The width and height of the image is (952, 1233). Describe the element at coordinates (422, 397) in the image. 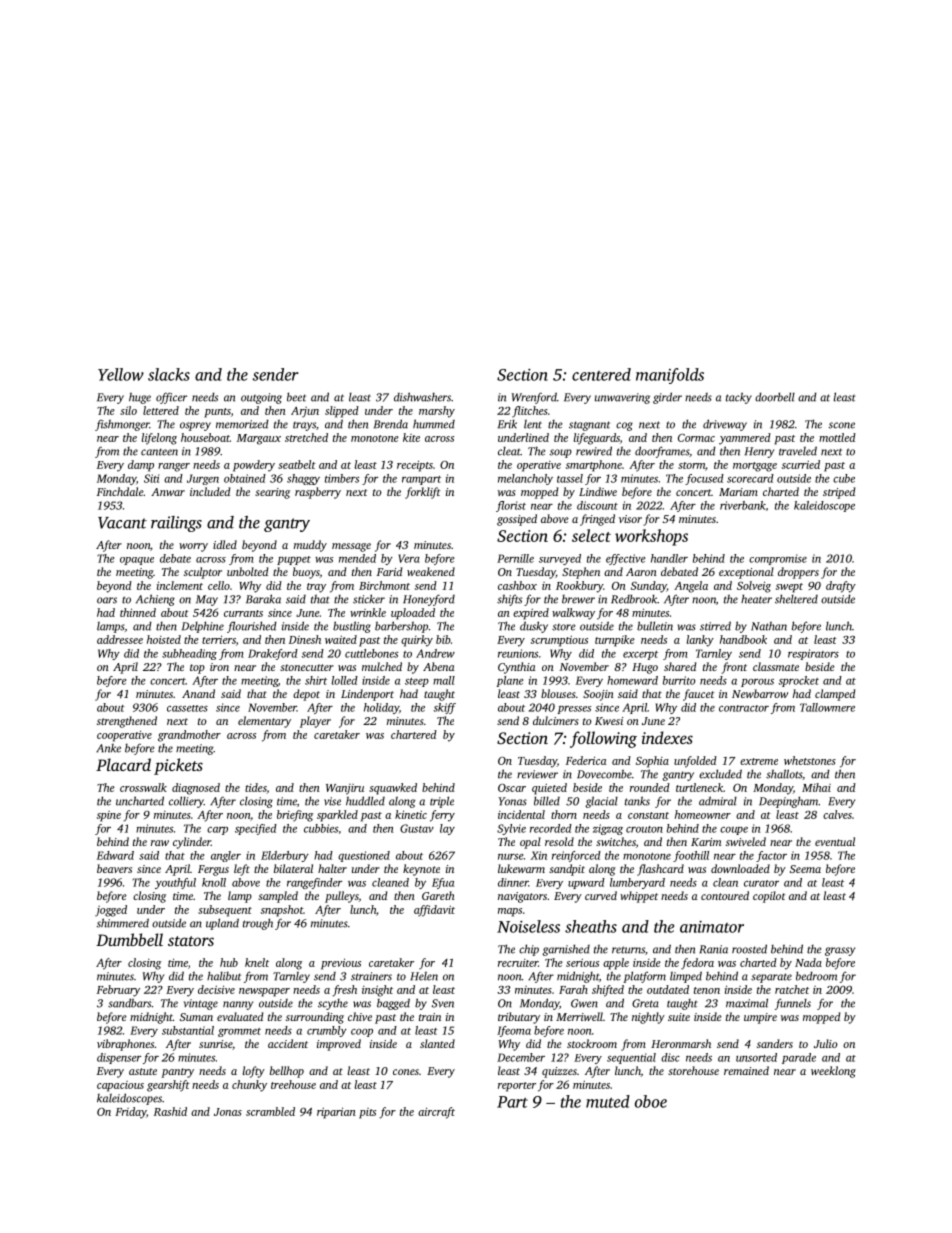

I see `dishwashers` at that location.
